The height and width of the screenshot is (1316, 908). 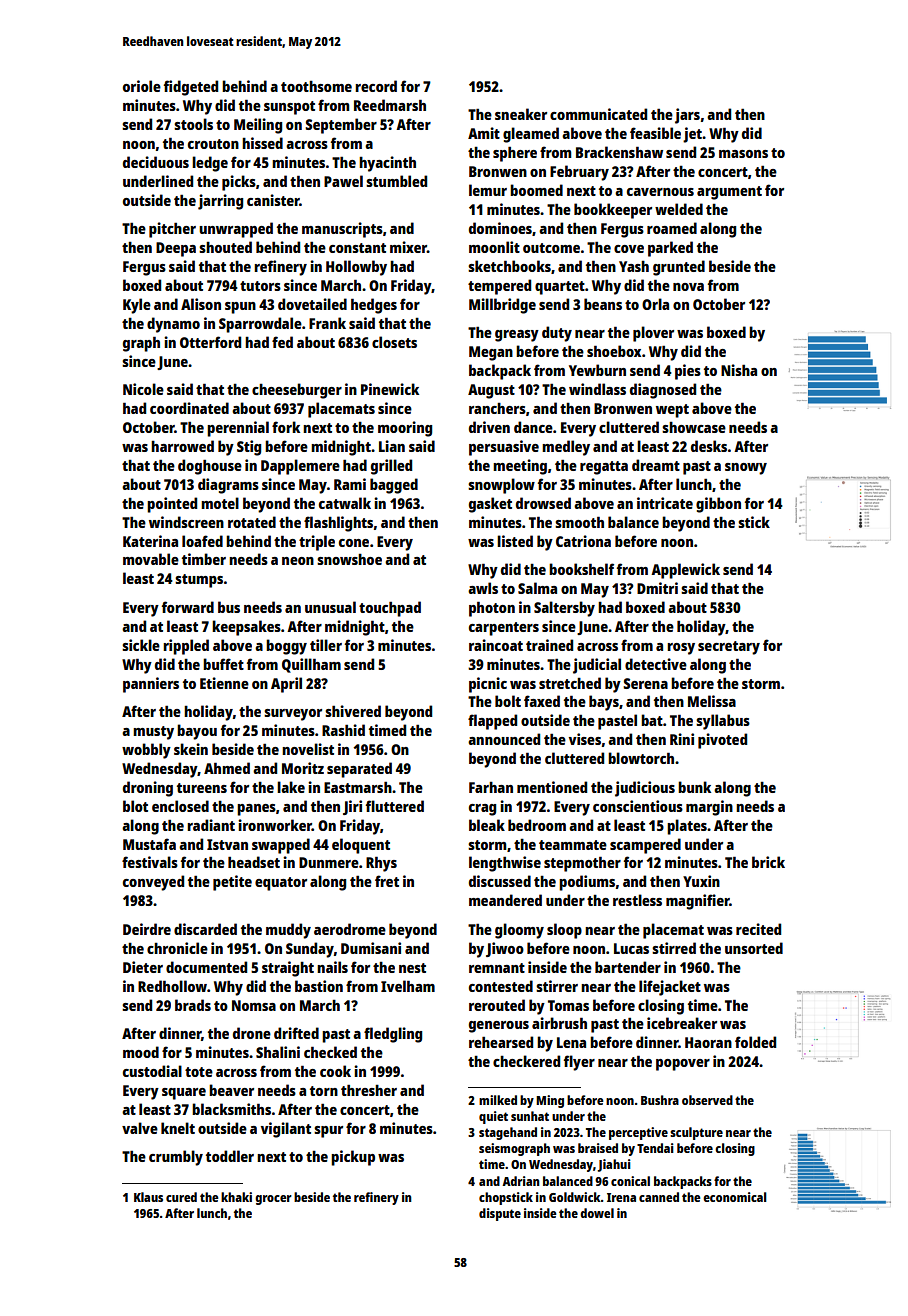 I want to click on record, so click(x=376, y=86).
